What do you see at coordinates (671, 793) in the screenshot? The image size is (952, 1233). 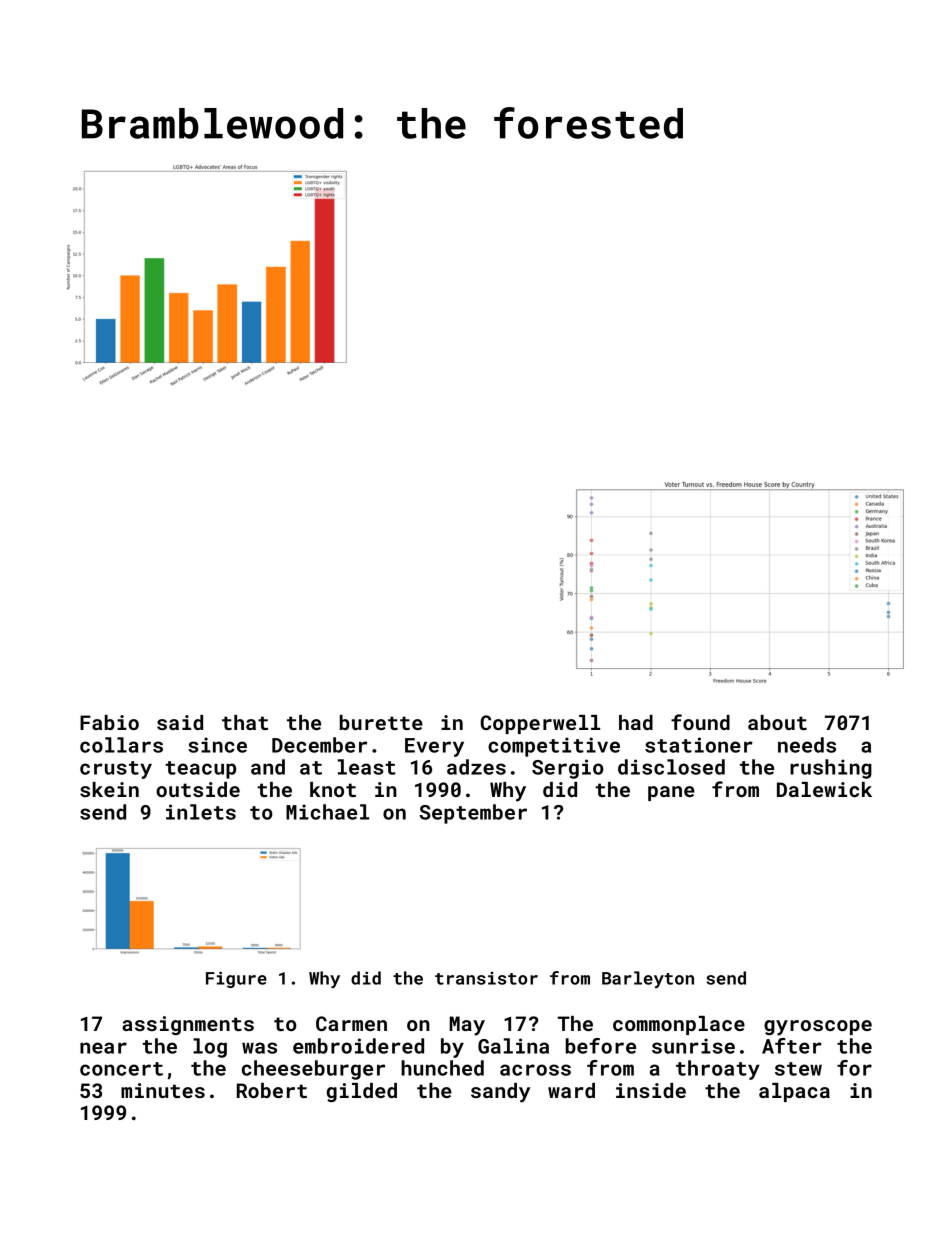 I see `pane` at bounding box center [671, 793].
